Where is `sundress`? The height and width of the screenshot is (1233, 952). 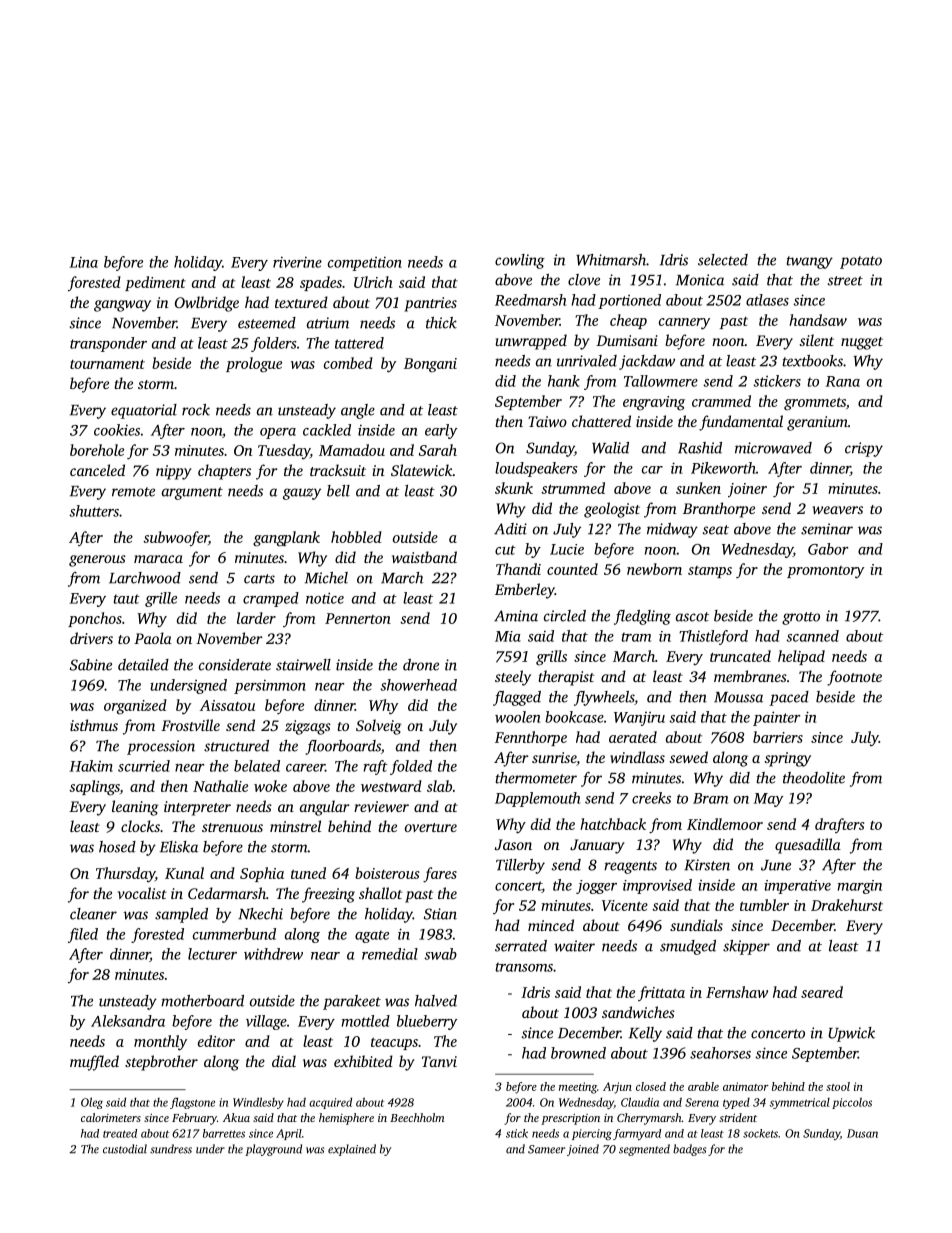 sundress is located at coordinates (171, 1149).
